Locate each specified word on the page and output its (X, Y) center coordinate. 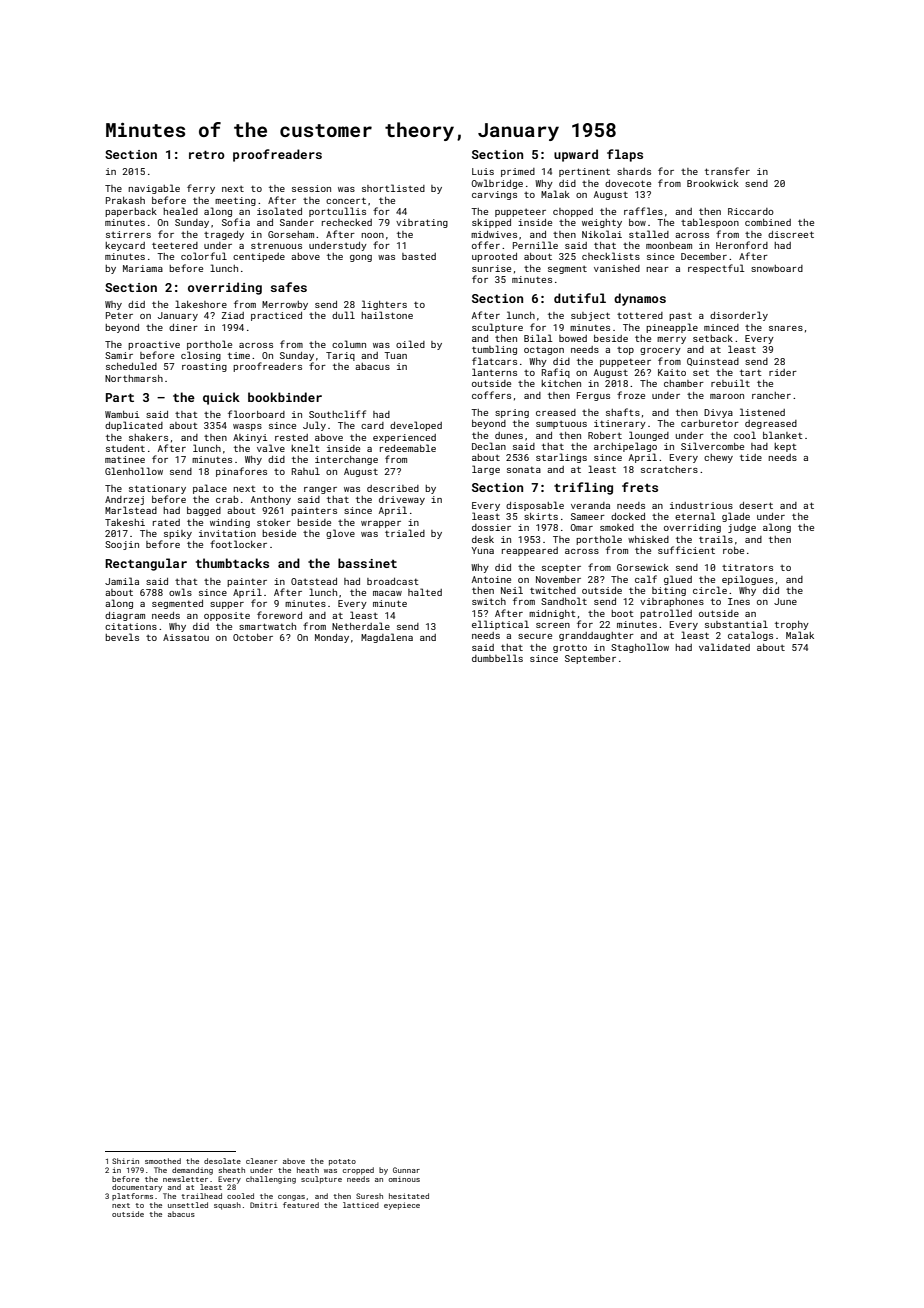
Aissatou (186, 637)
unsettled (188, 1205)
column (349, 344)
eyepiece (402, 1206)
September (590, 659)
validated (724, 647)
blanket (783, 435)
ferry (201, 189)
